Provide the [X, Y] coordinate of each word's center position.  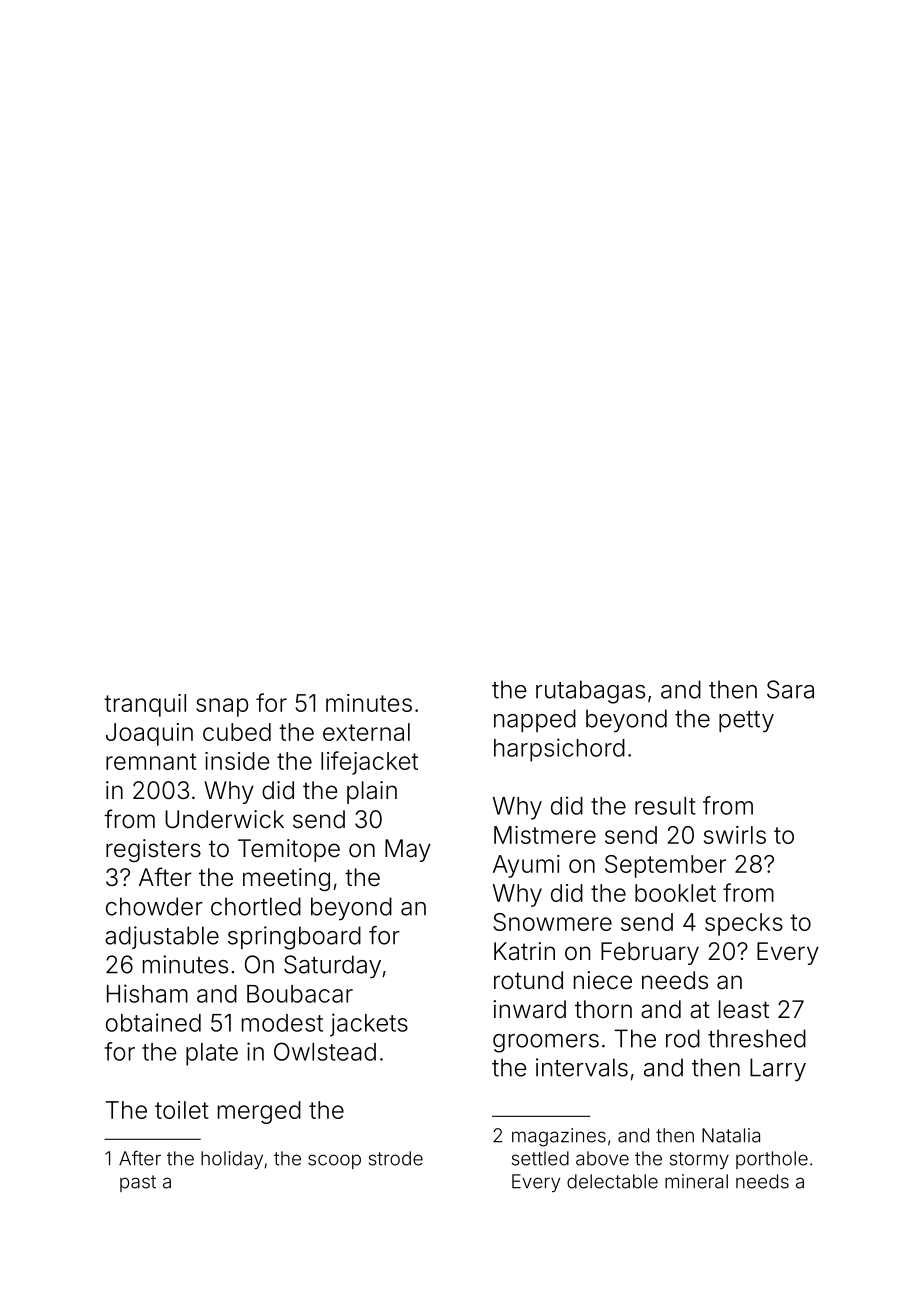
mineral [696, 1181]
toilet [182, 1110]
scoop [334, 1161]
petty [746, 722]
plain [372, 792]
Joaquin [149, 734]
